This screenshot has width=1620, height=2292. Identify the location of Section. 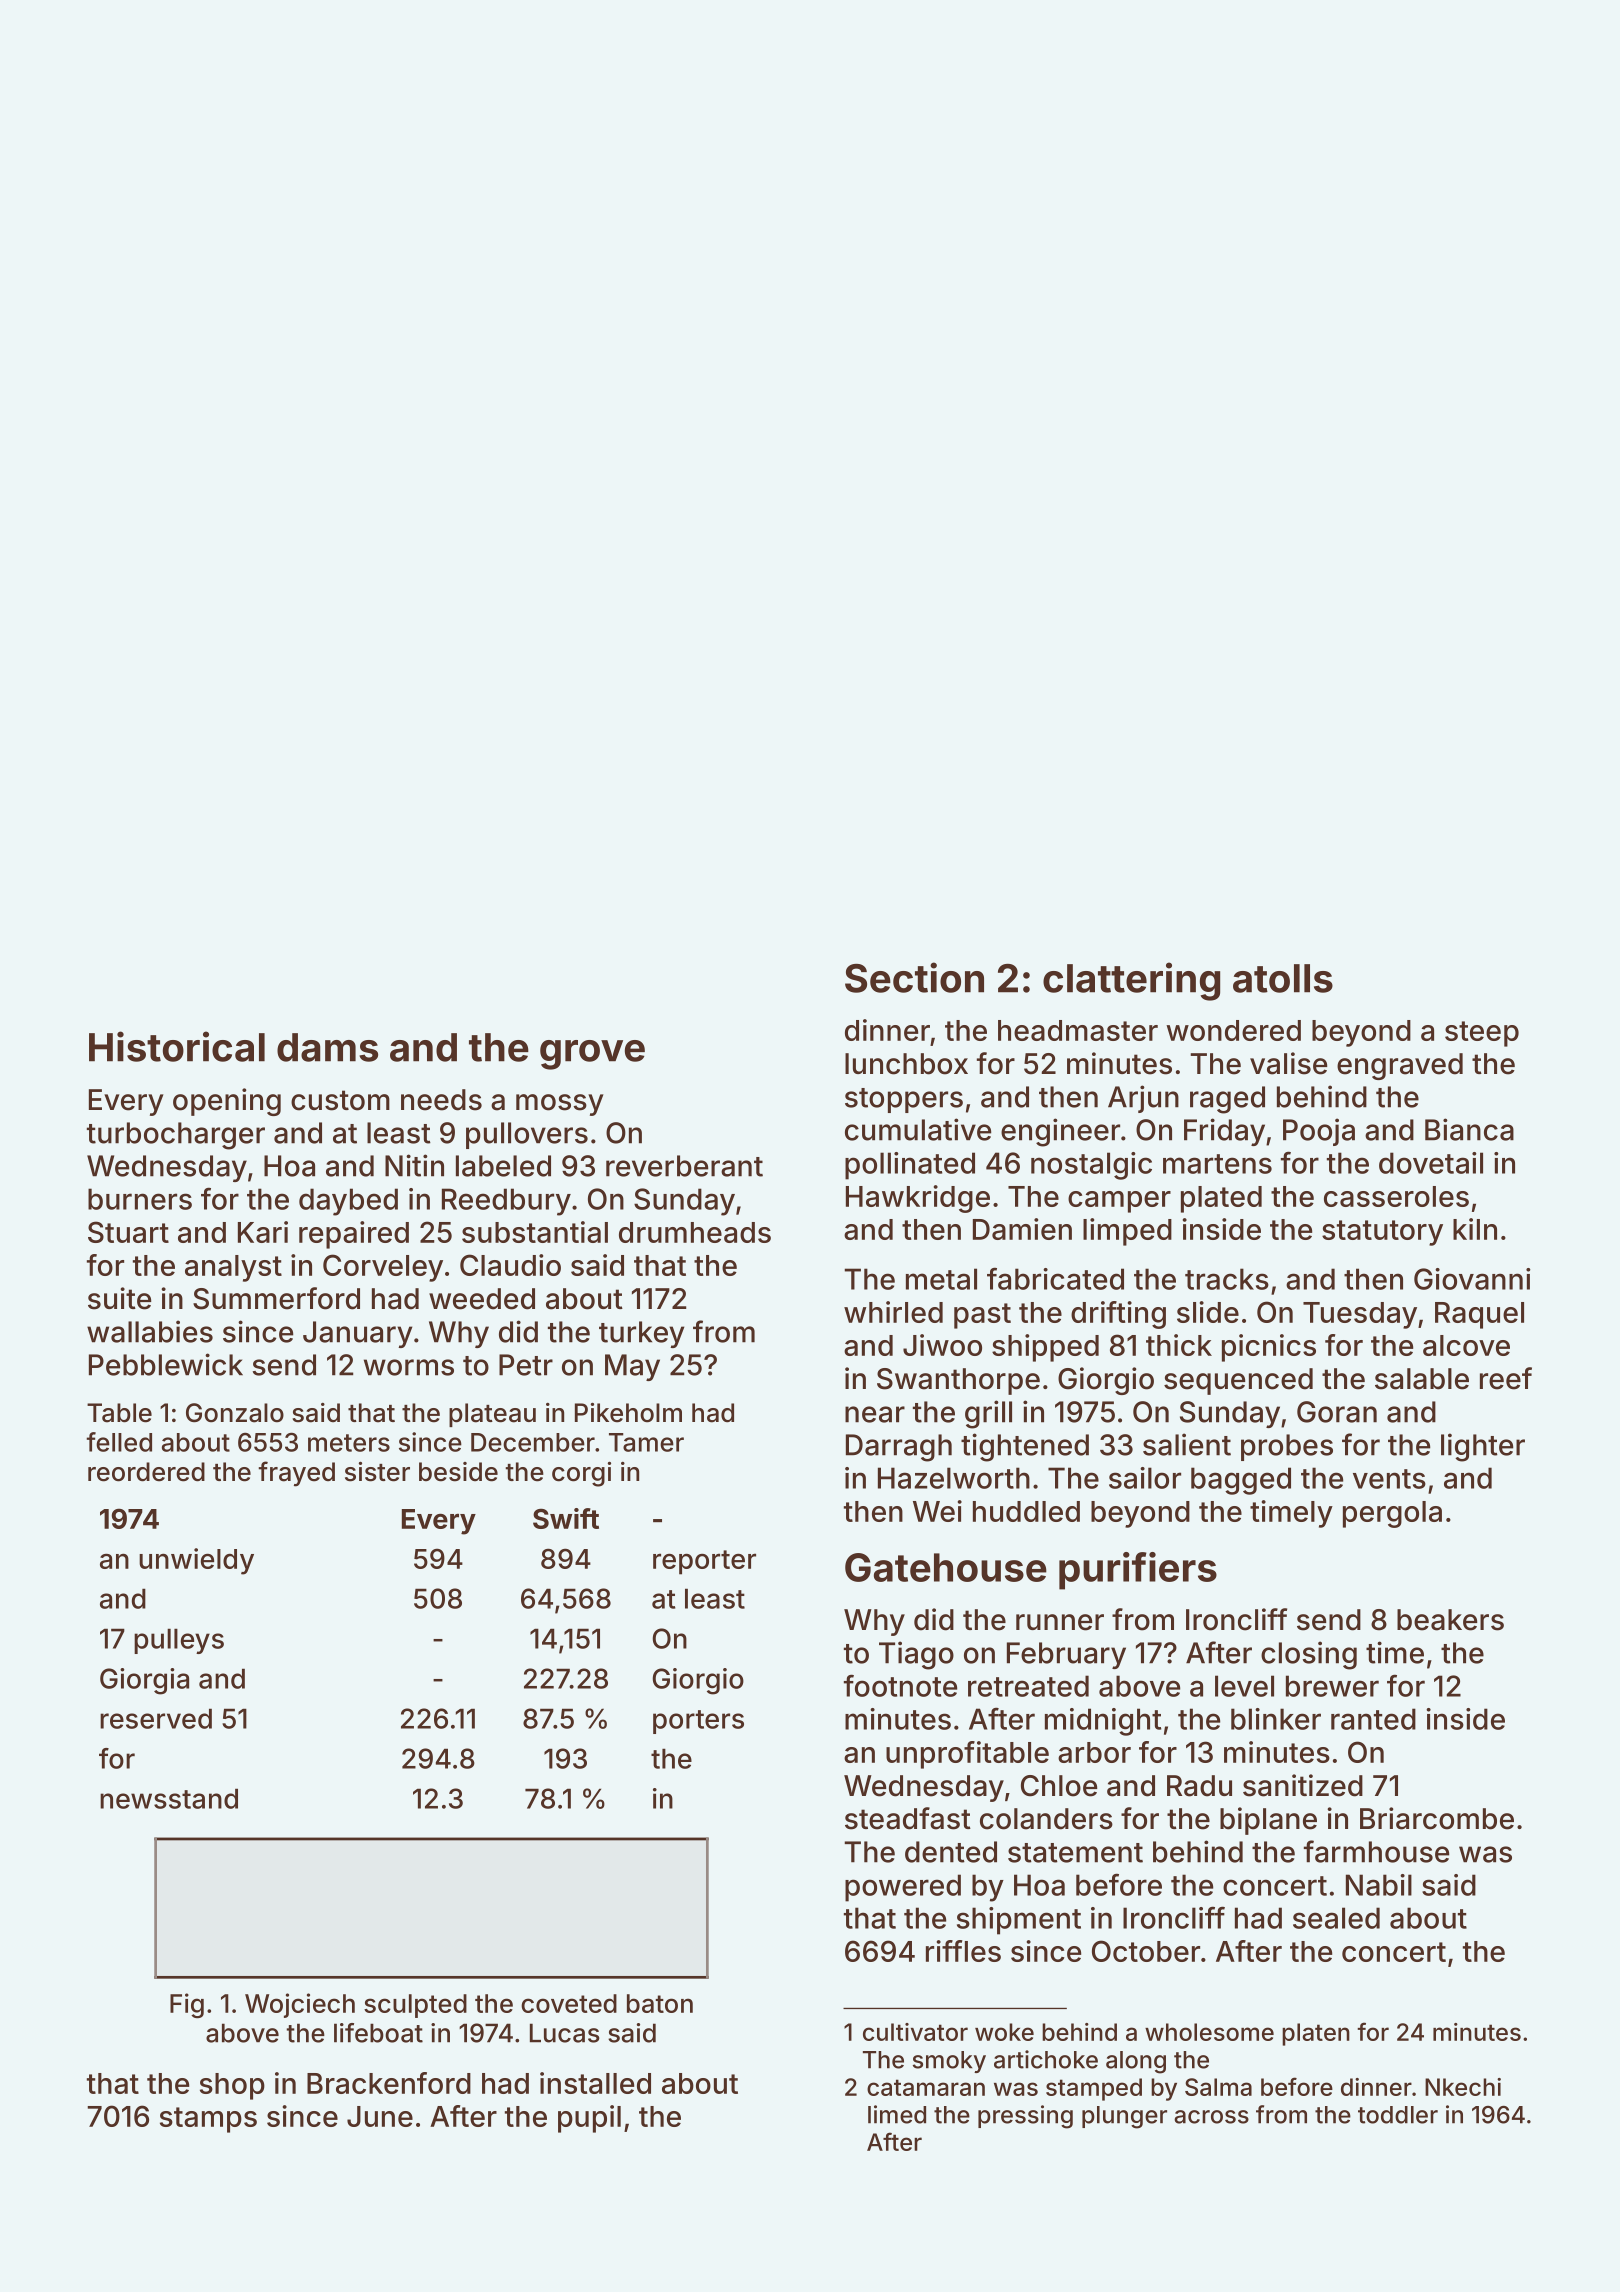
(914, 977).
